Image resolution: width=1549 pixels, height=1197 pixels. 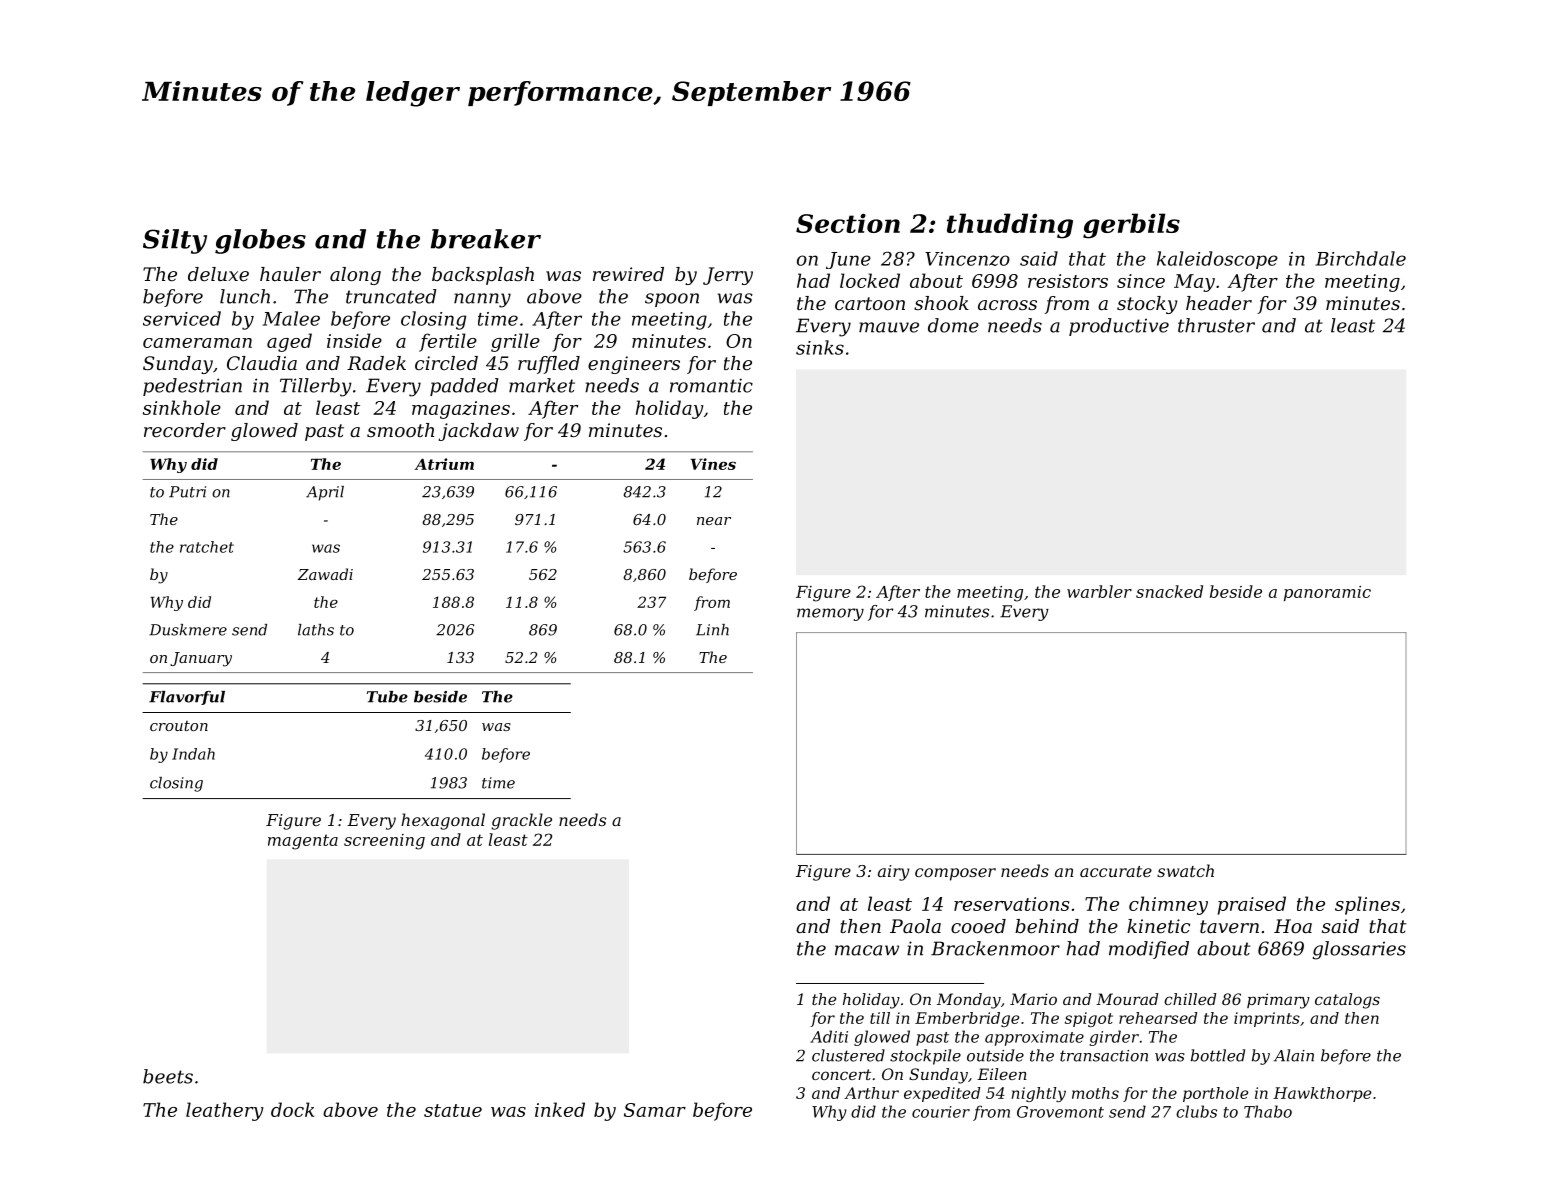 I want to click on Flavorful, so click(x=187, y=698).
